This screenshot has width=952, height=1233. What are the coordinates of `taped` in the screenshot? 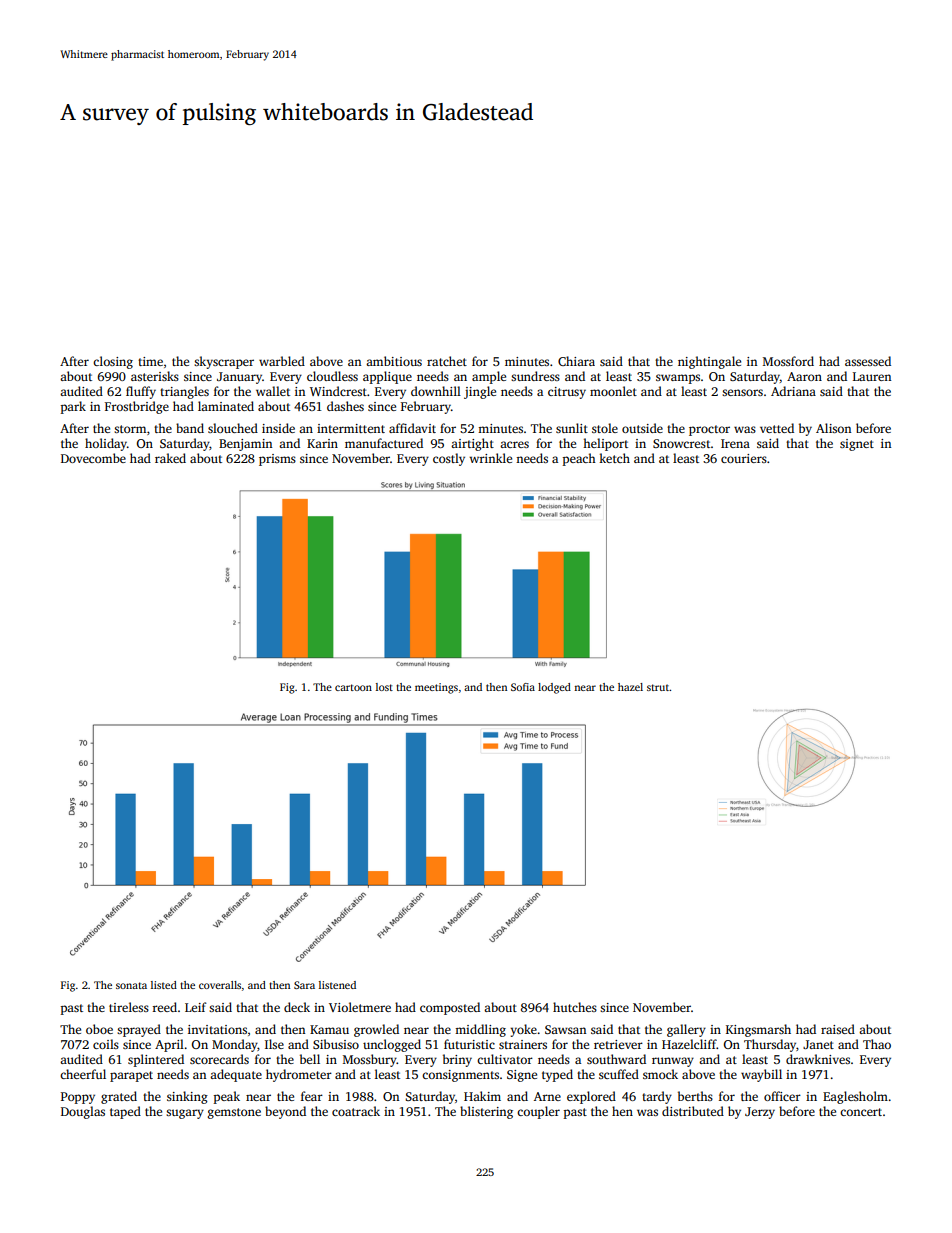 It's located at (125, 1112).
